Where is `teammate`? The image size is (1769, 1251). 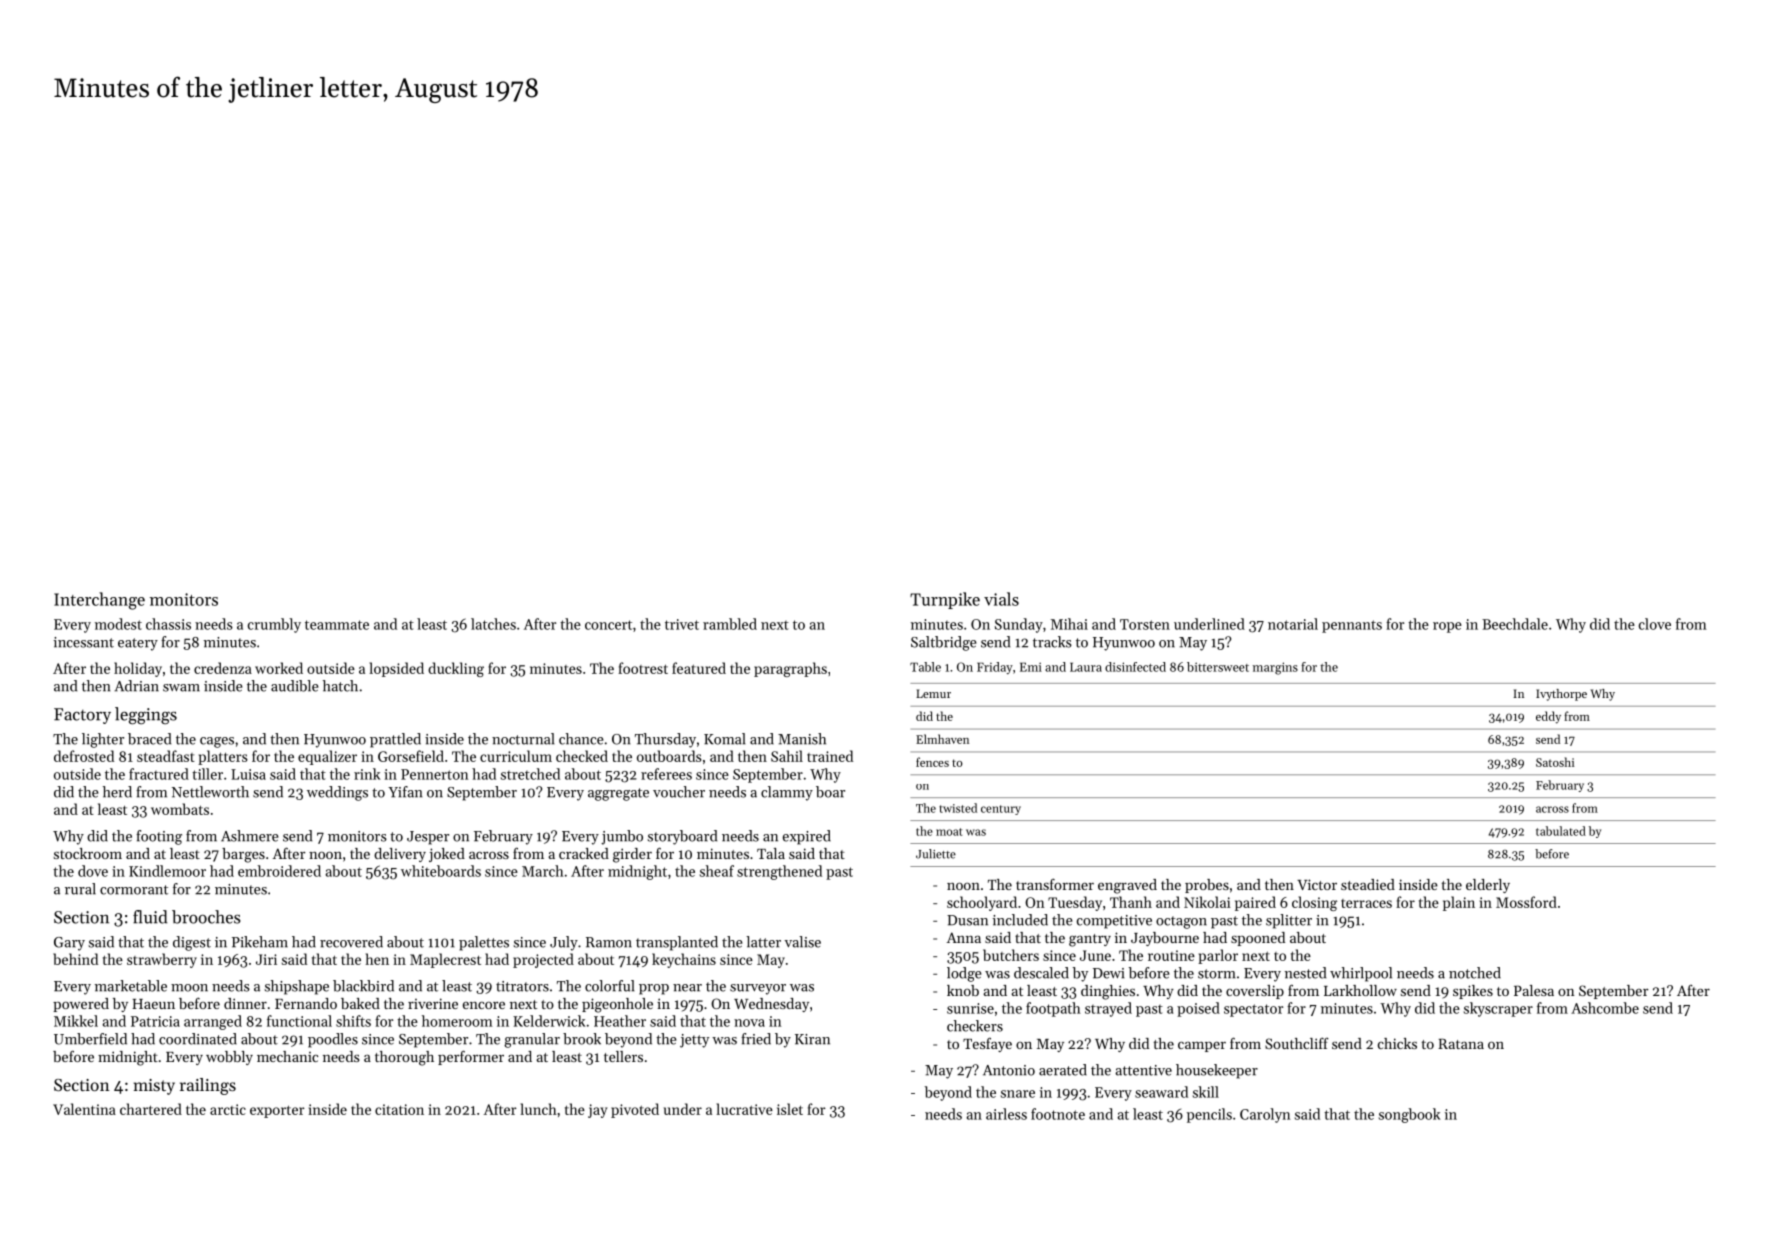
teammate is located at coordinates (337, 625).
